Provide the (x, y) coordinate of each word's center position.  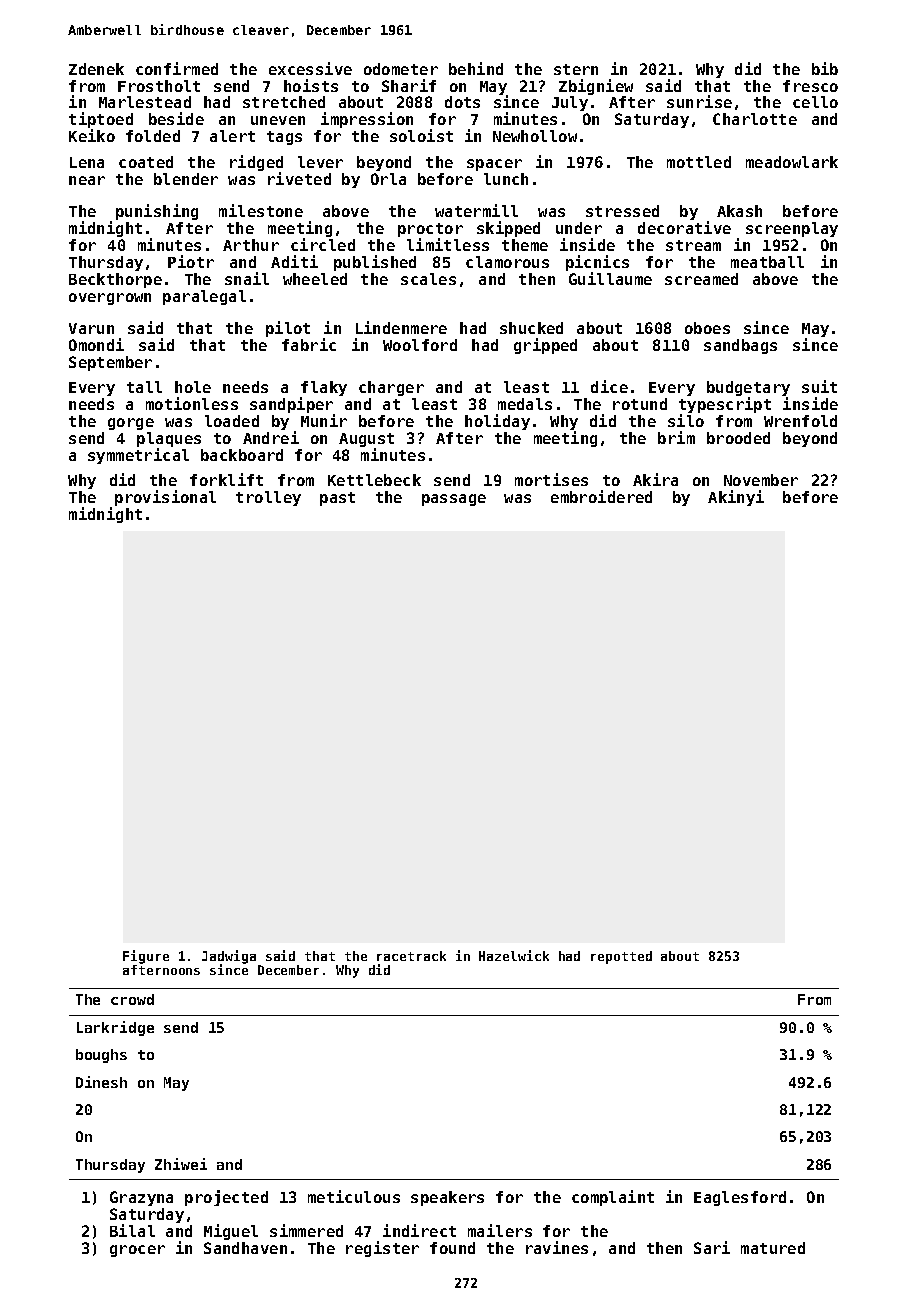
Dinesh (101, 1082)
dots (462, 102)
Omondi (96, 344)
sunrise (699, 101)
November (761, 480)
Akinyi (736, 498)
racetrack (411, 956)
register (382, 1249)
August (366, 440)
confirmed (177, 68)
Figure (146, 957)
